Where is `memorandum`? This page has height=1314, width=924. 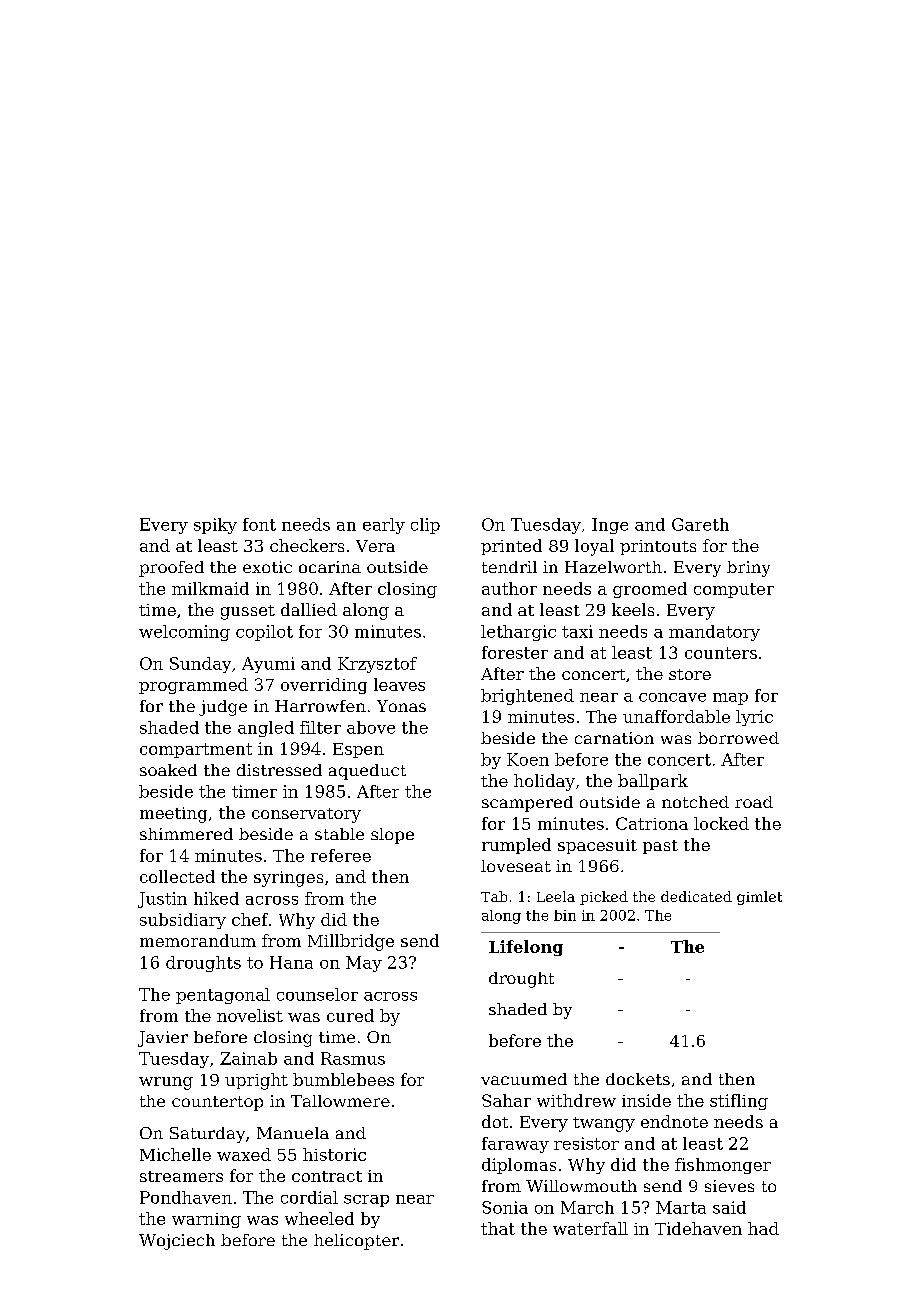
memorandum is located at coordinates (198, 940).
